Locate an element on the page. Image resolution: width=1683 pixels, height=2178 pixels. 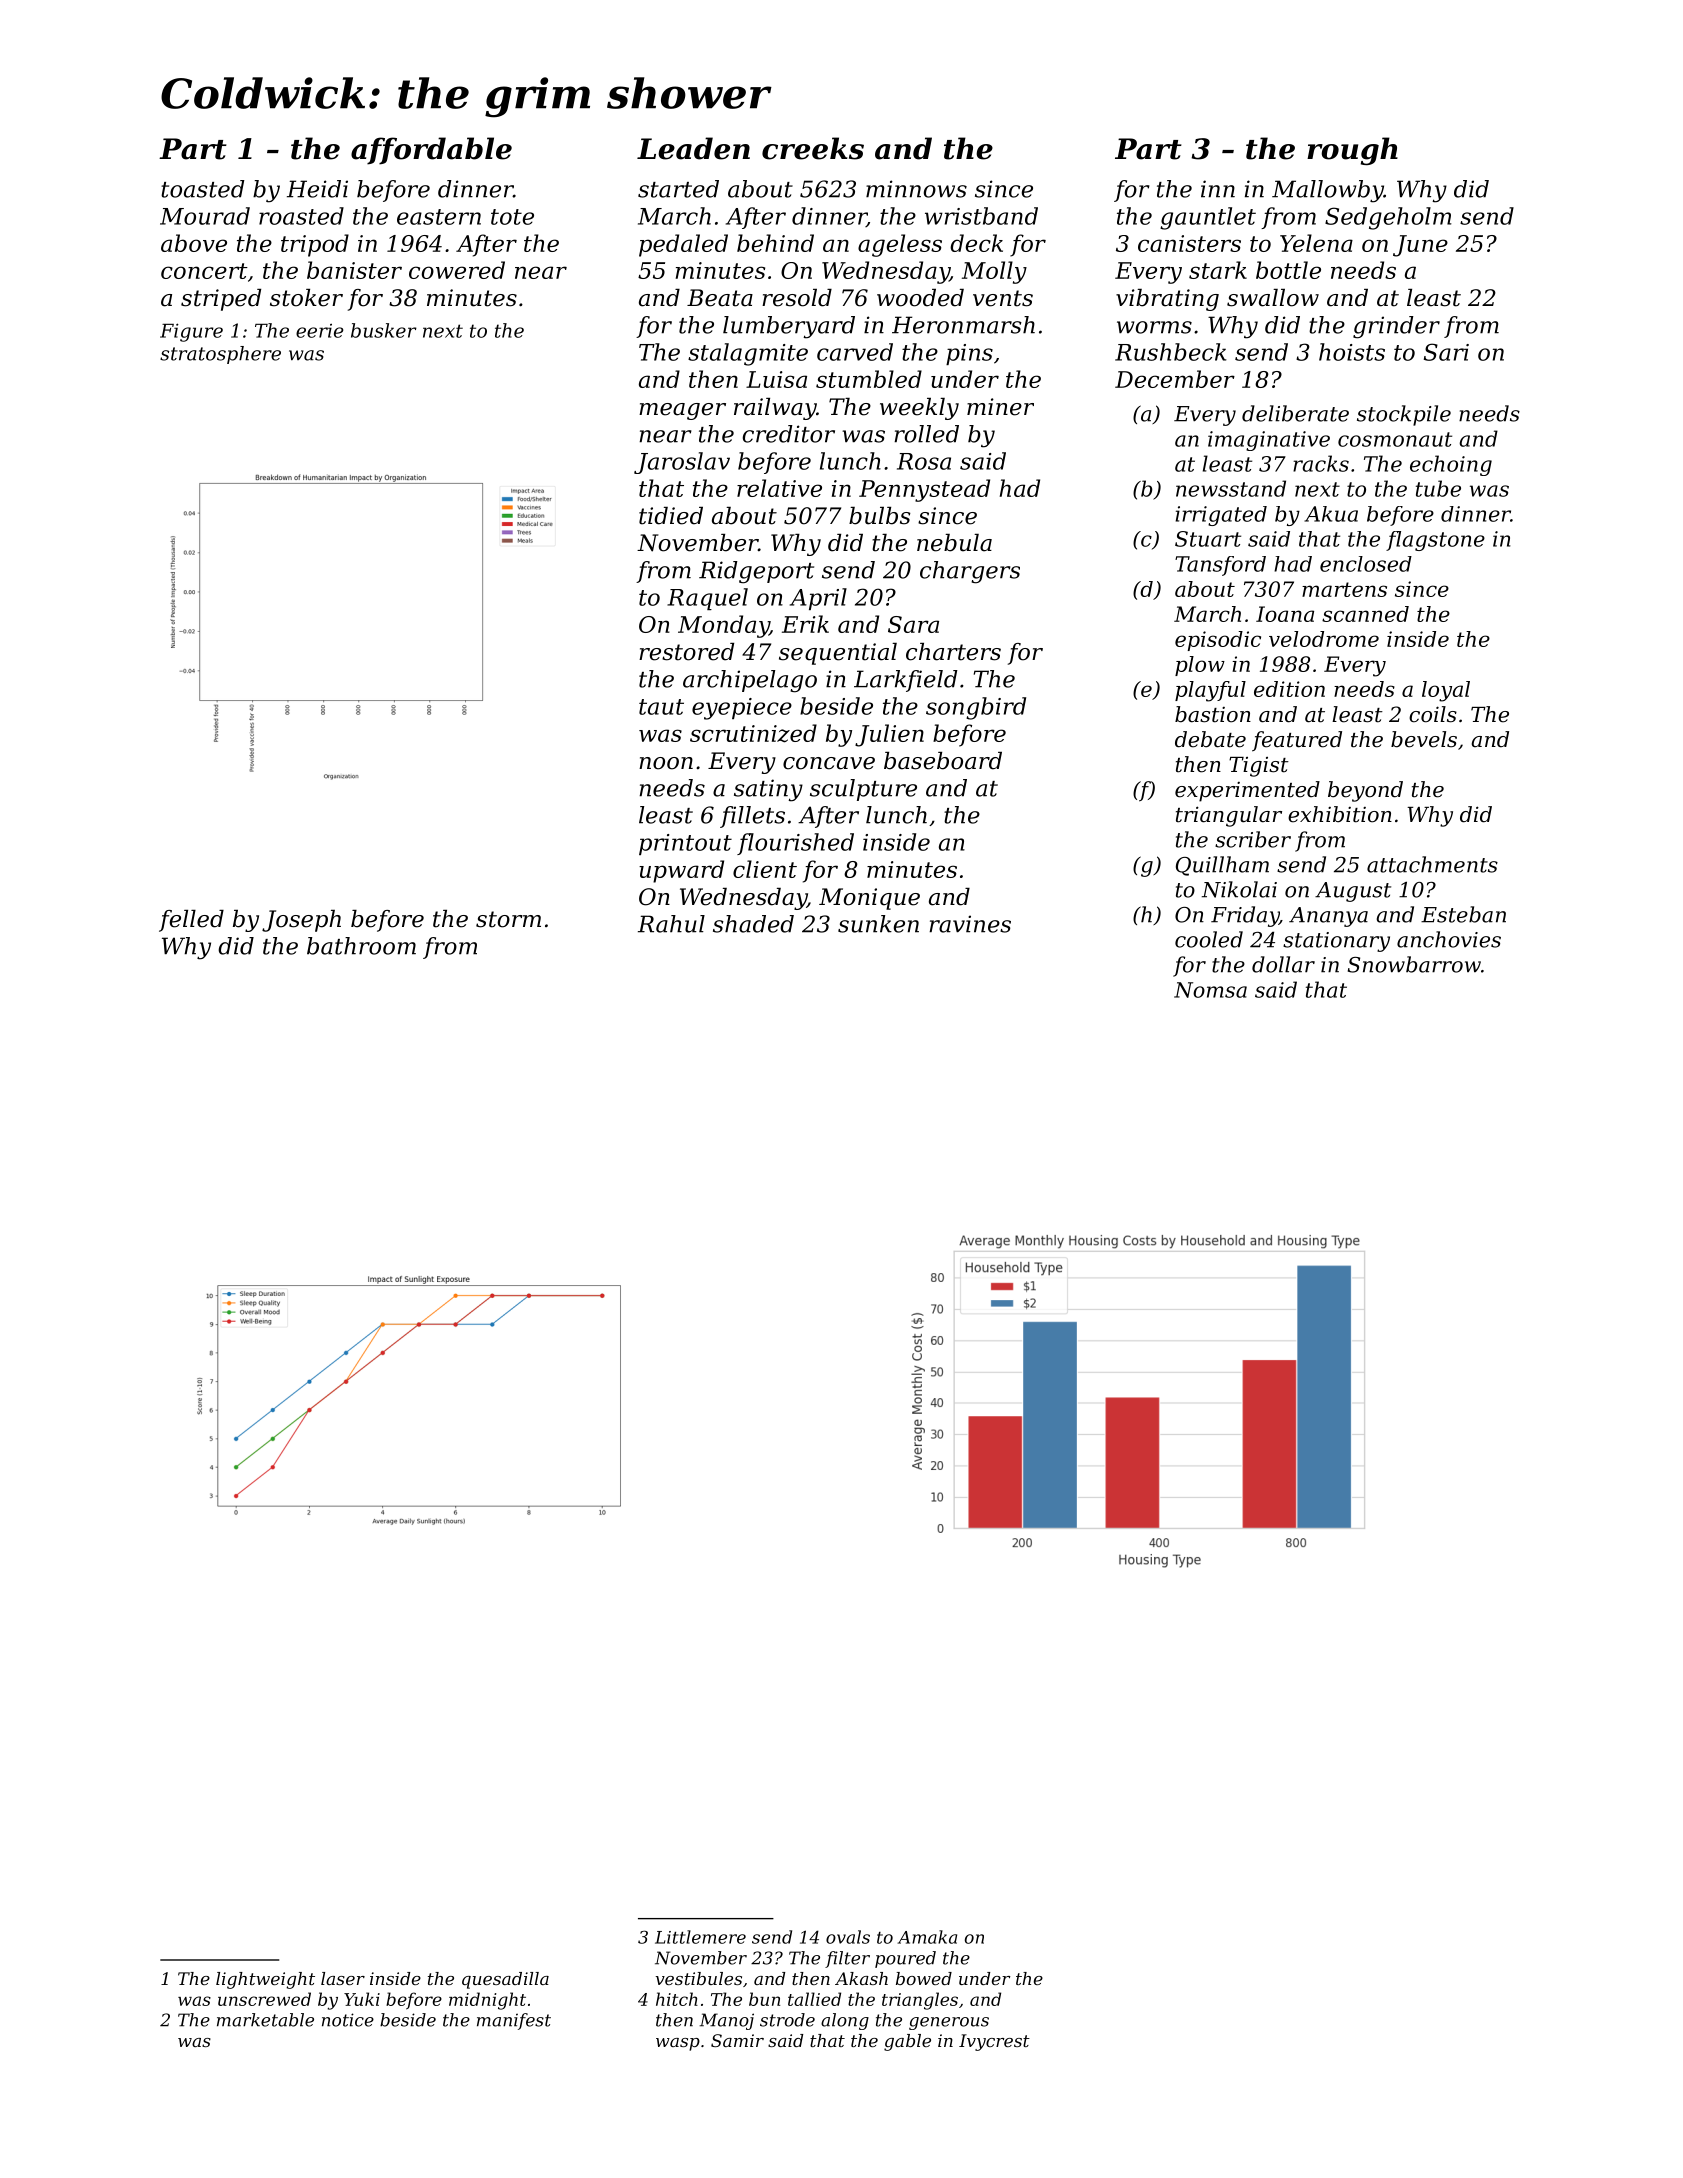
lightweight is located at coordinates (265, 1980).
